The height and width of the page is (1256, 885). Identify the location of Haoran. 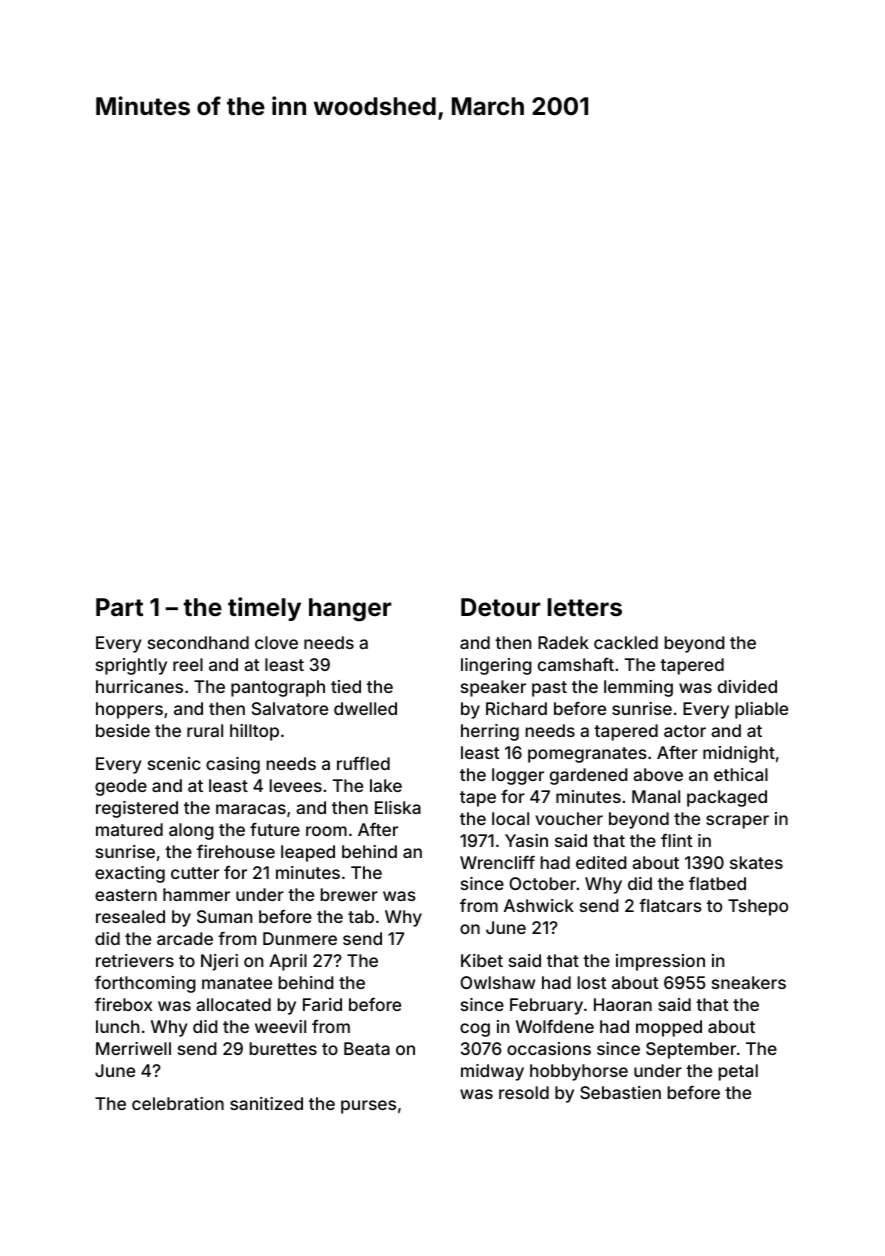
(623, 1004).
